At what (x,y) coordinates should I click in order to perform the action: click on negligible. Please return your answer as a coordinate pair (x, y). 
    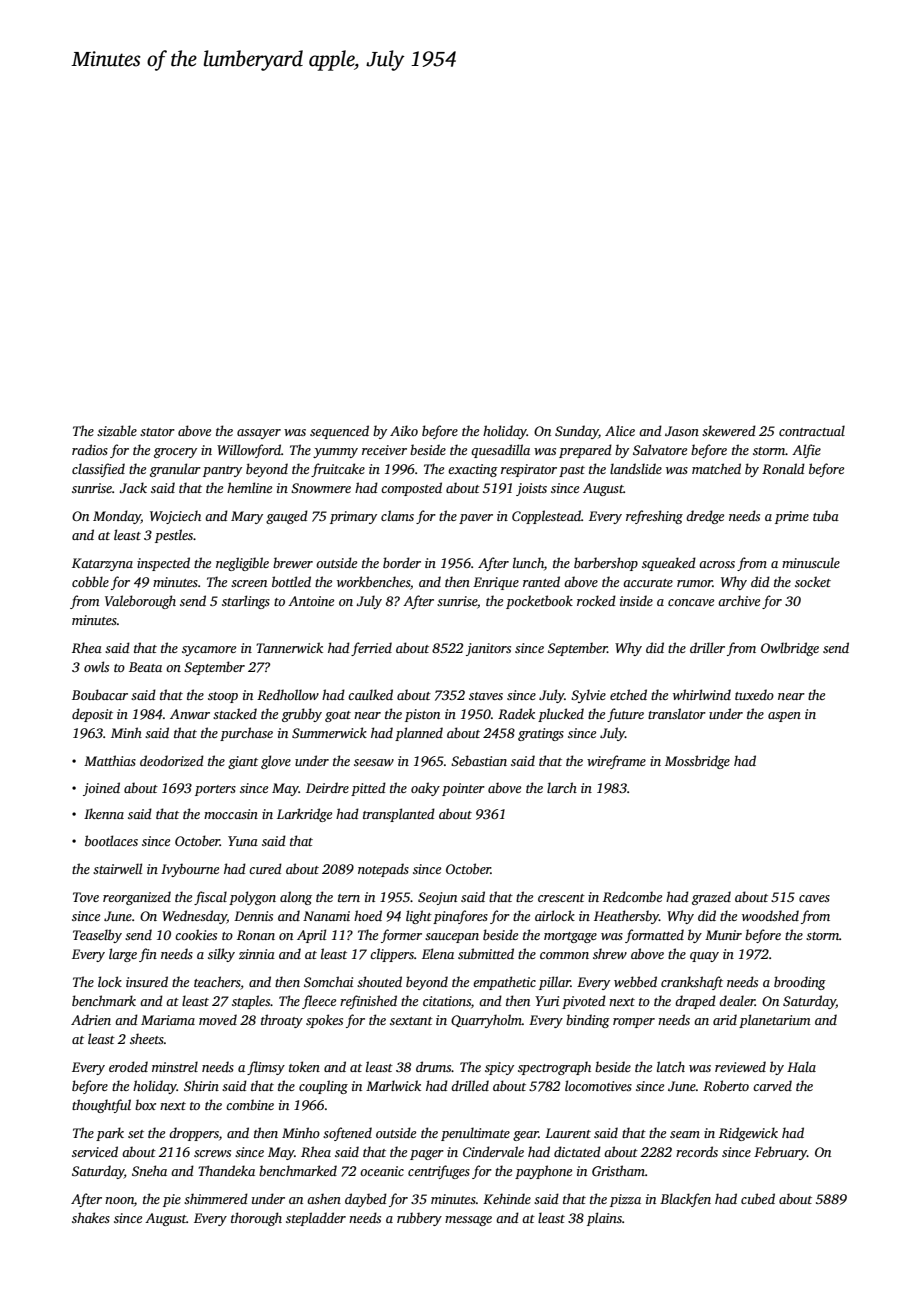
    Looking at the image, I should click on (242, 564).
